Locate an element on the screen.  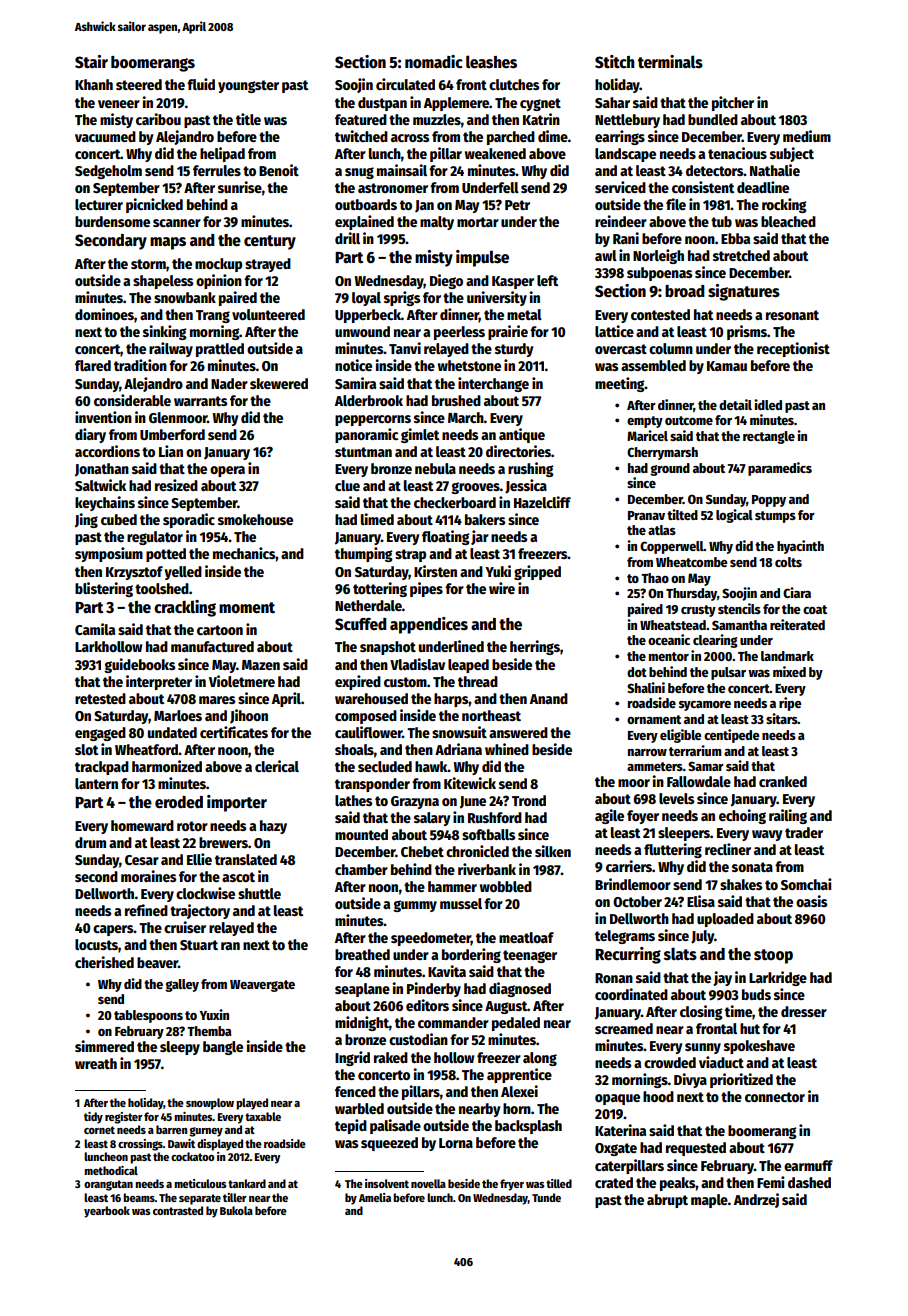
terminals is located at coordinates (670, 61).
